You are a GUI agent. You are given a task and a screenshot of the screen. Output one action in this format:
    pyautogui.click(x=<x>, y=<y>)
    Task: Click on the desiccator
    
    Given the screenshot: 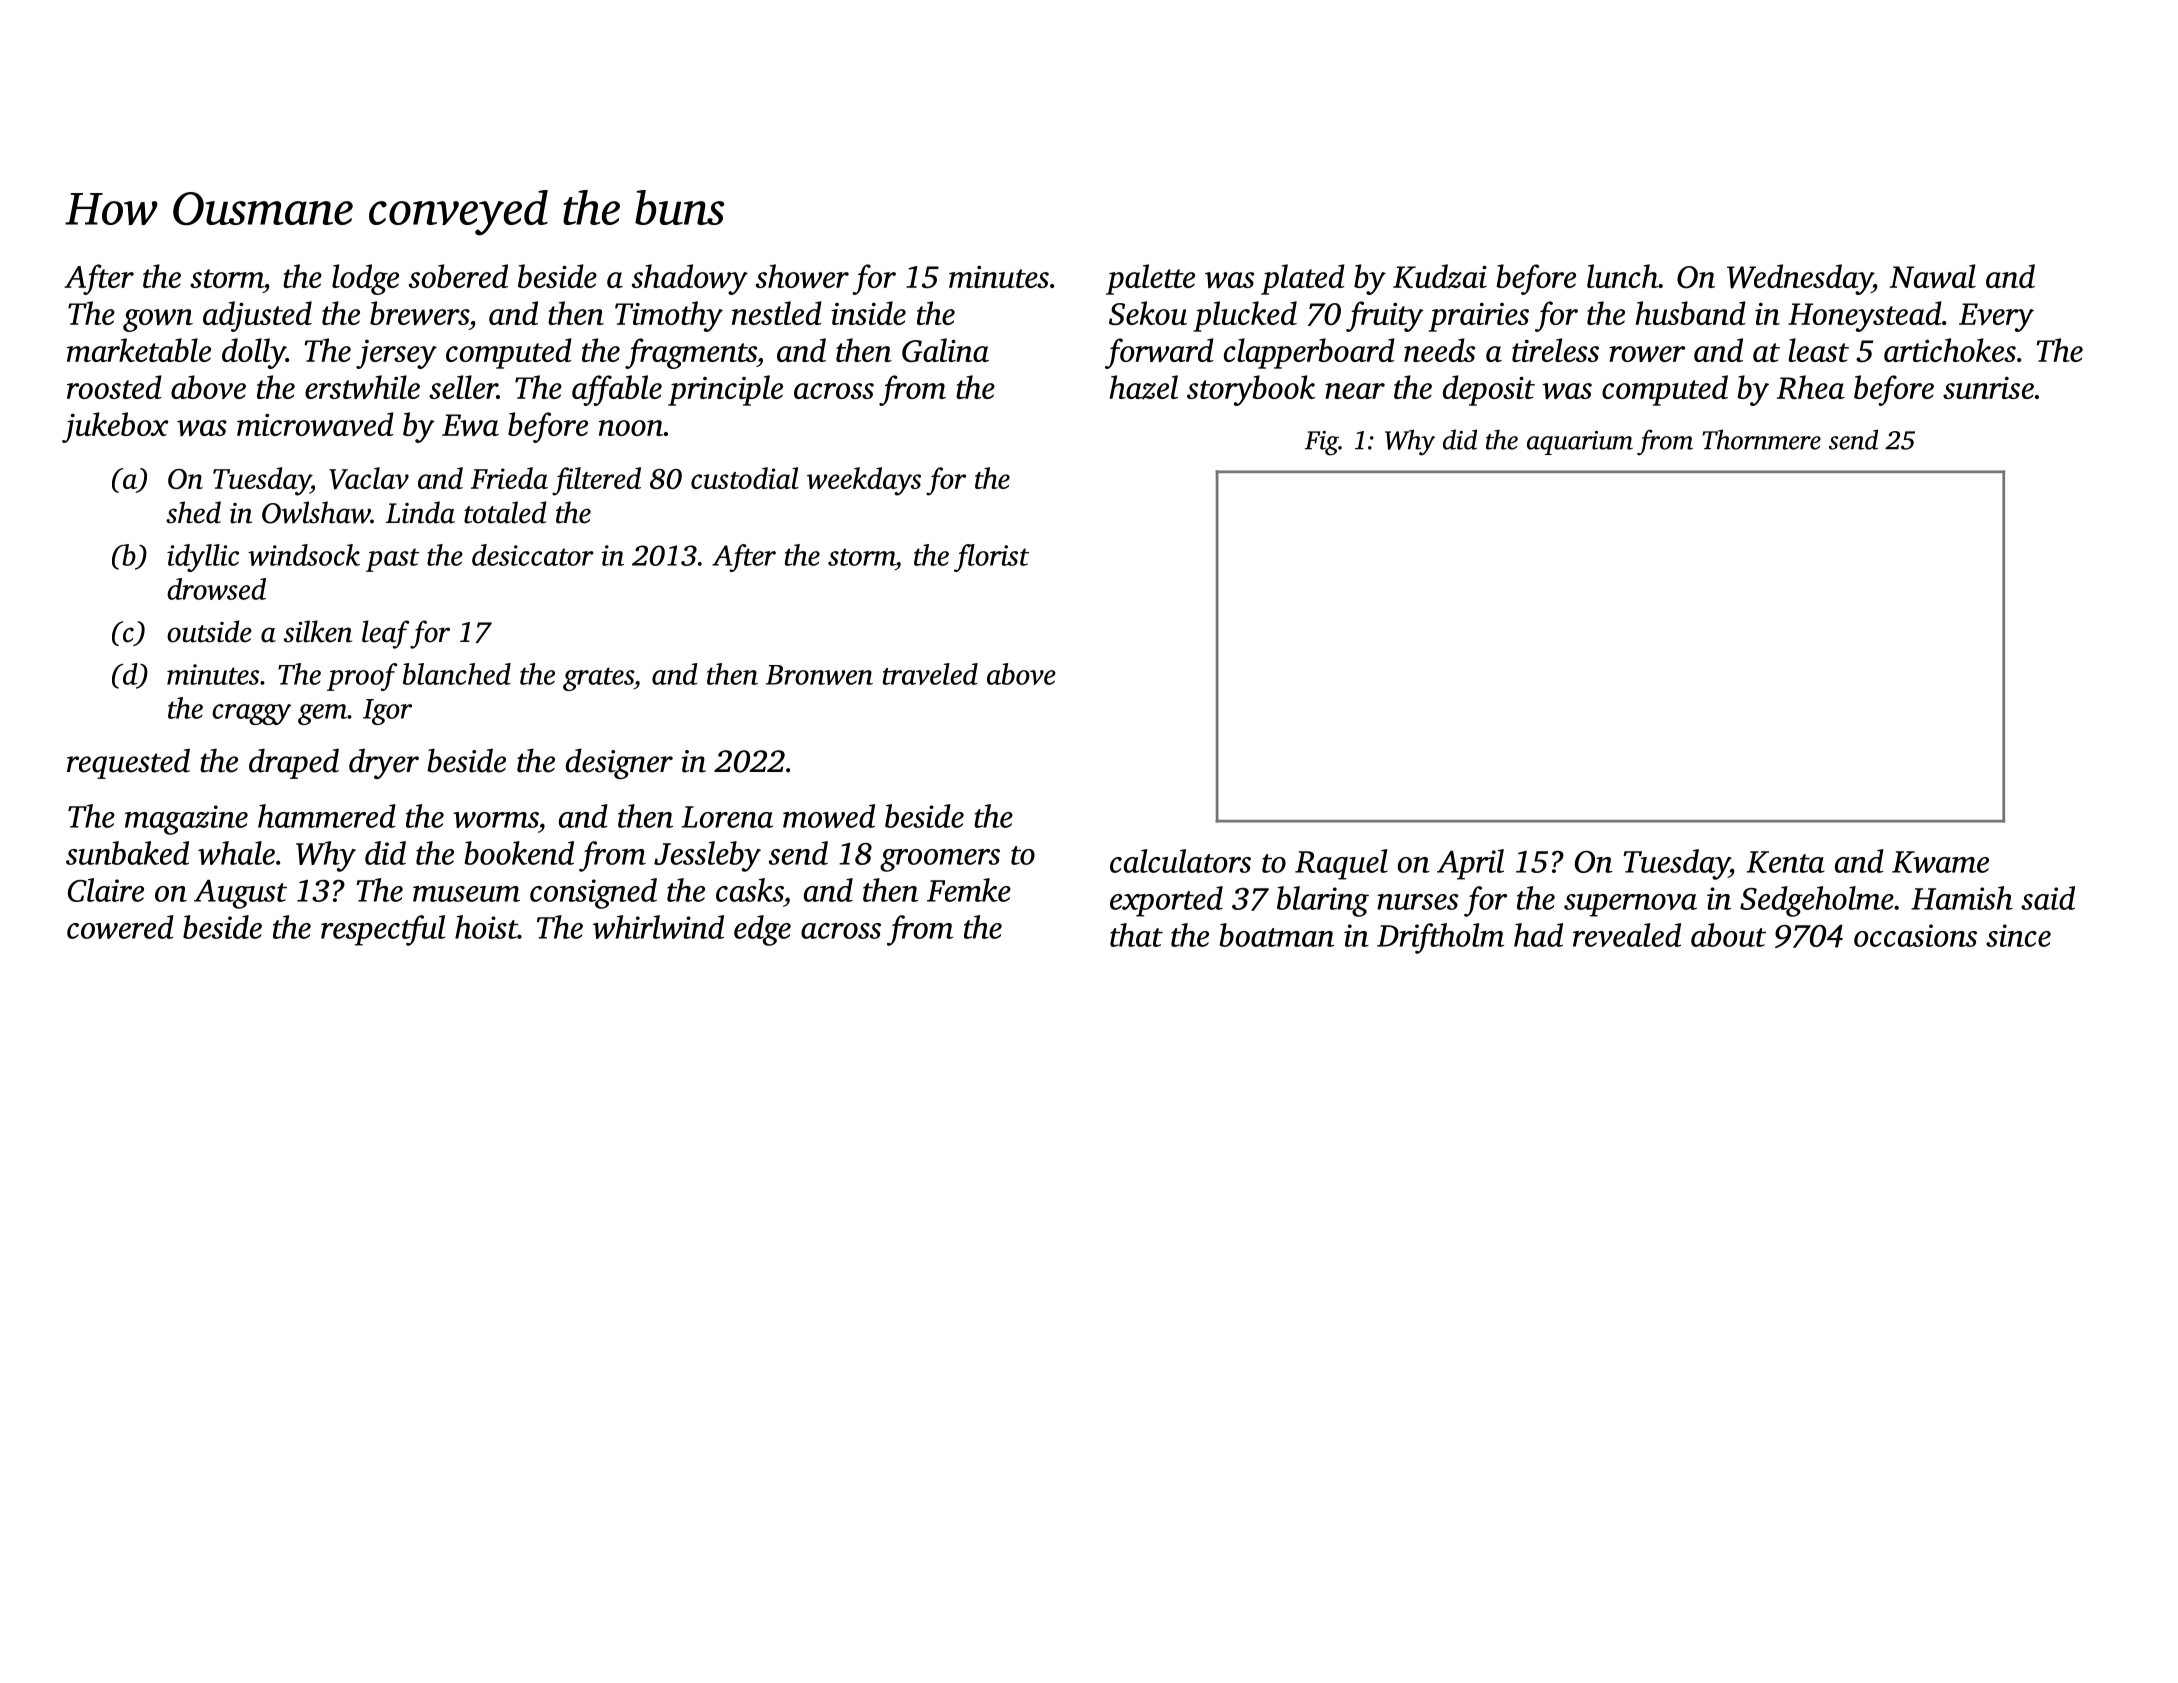 What is the action you would take?
    pyautogui.click(x=533, y=555)
